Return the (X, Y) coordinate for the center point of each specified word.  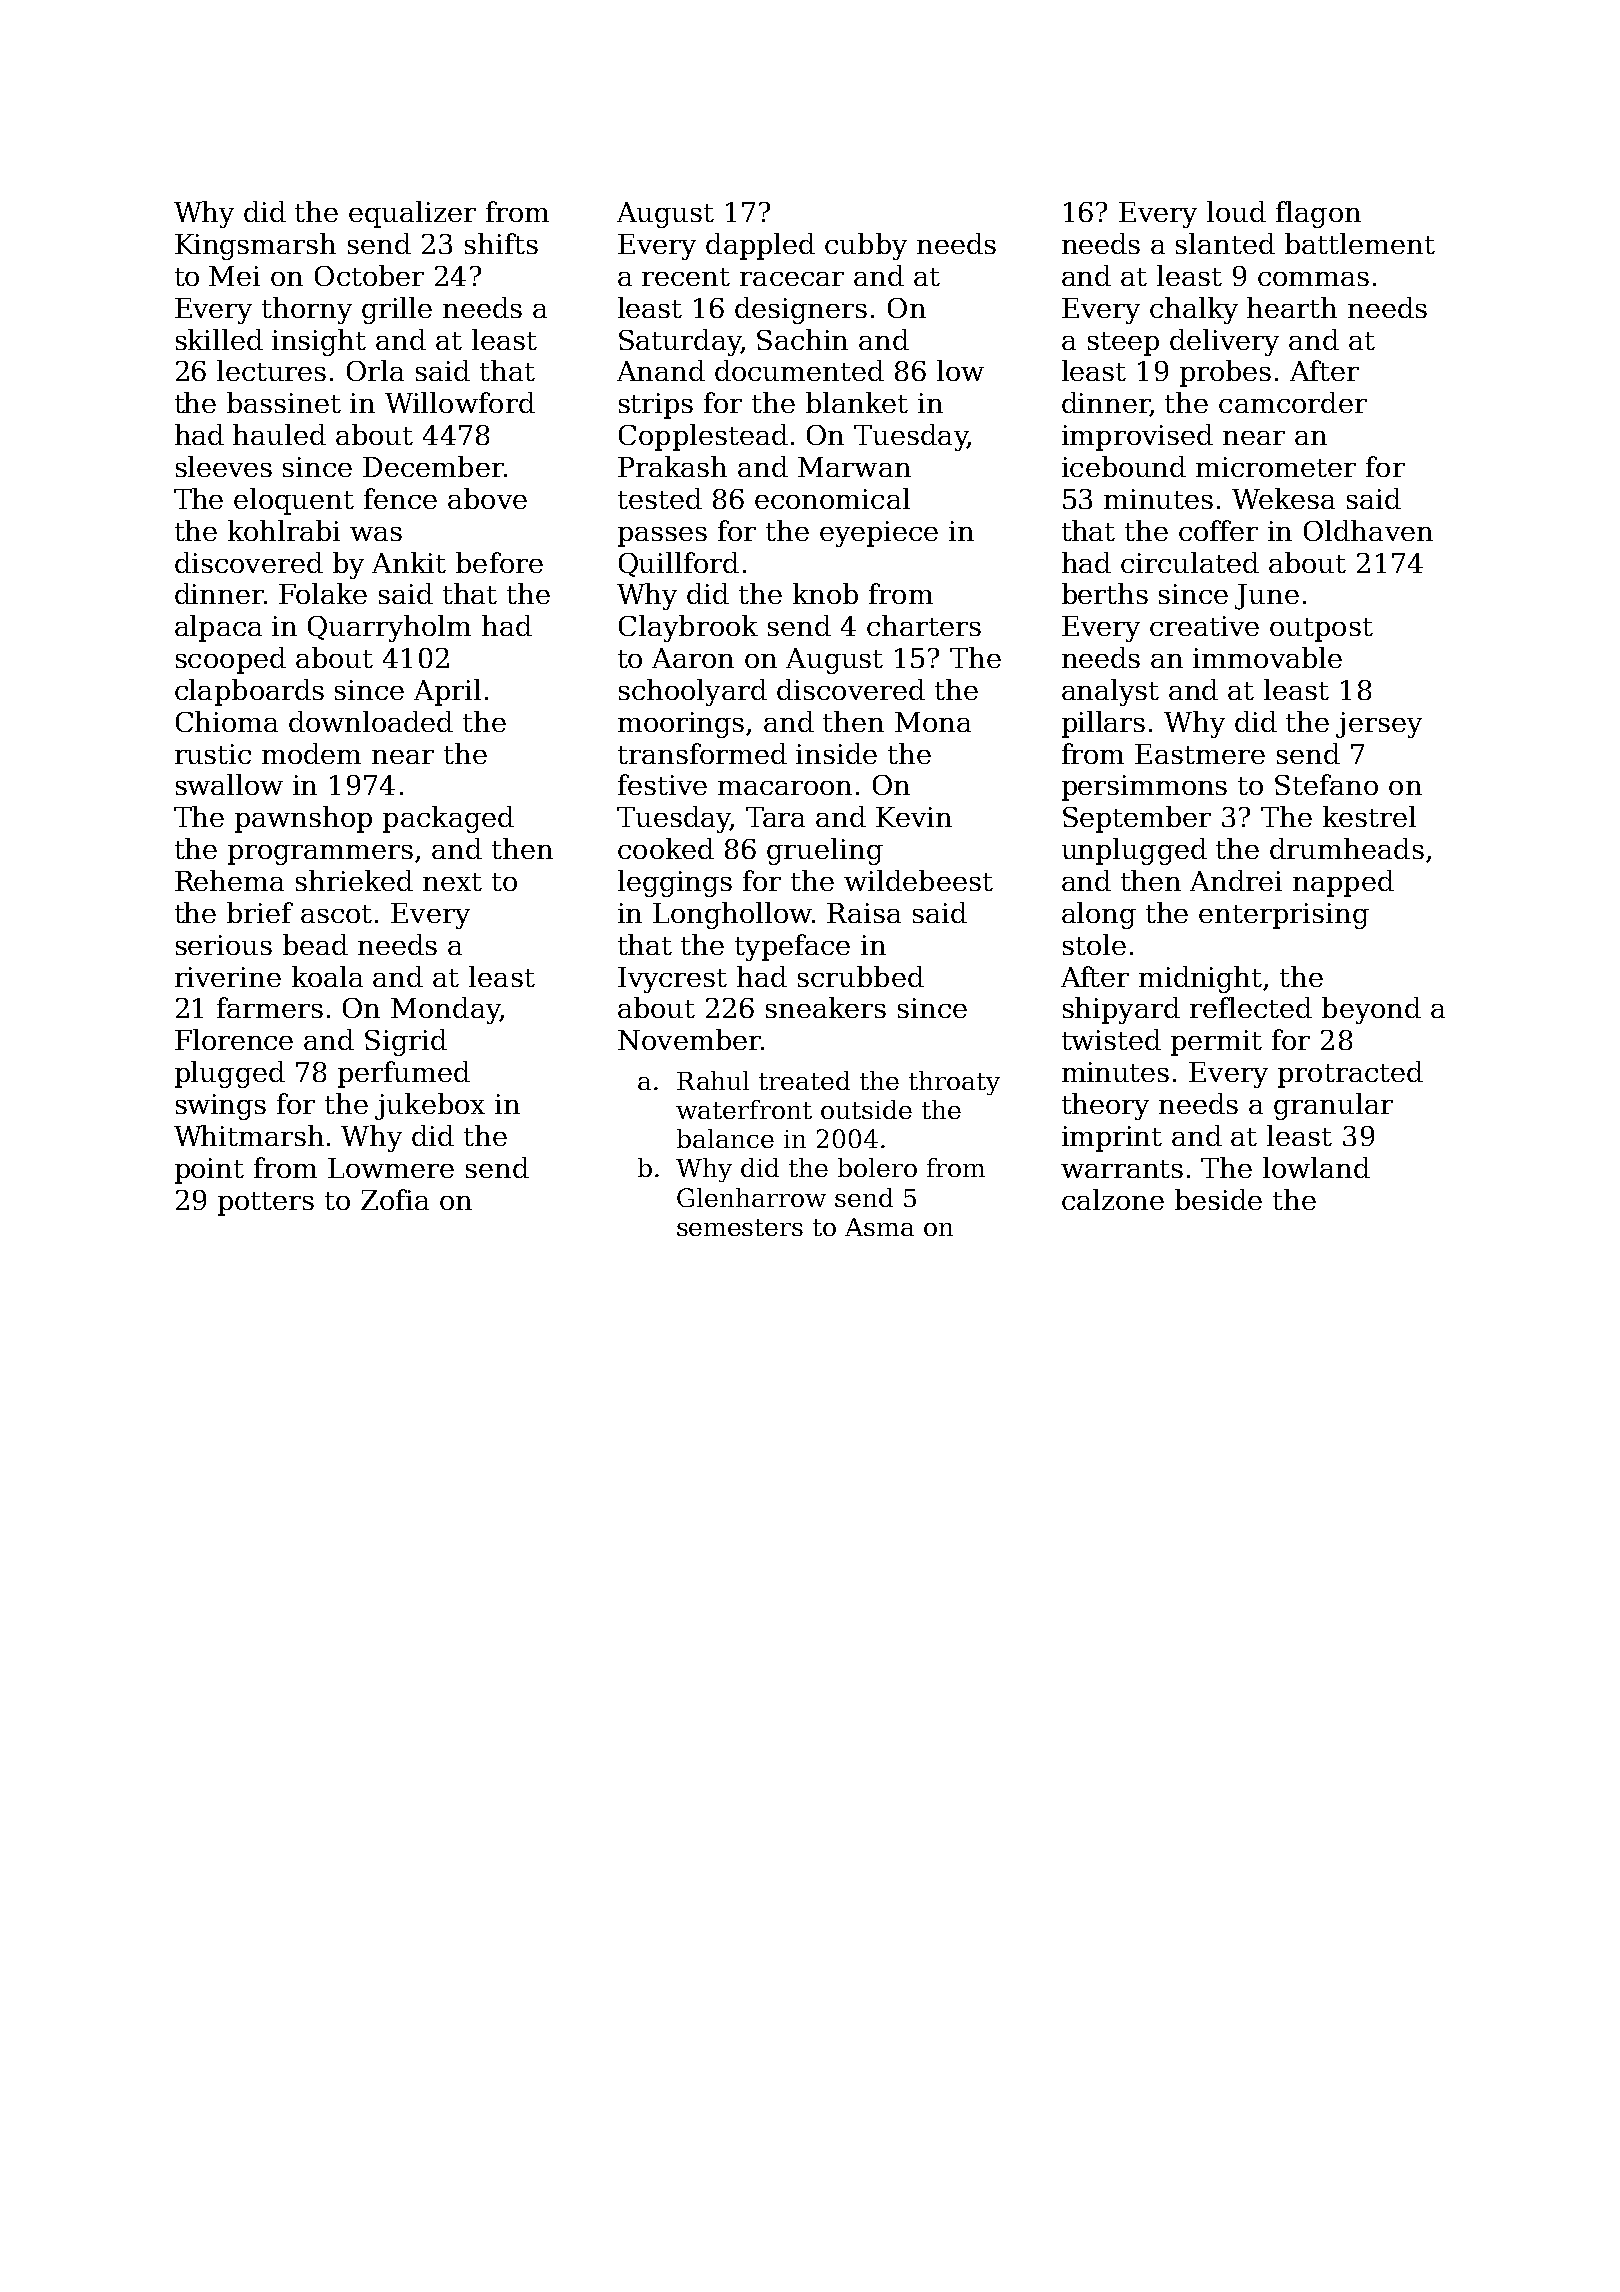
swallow (229, 784)
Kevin (914, 817)
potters (266, 1204)
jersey (1379, 725)
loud (1236, 211)
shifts (501, 243)
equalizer (412, 214)
